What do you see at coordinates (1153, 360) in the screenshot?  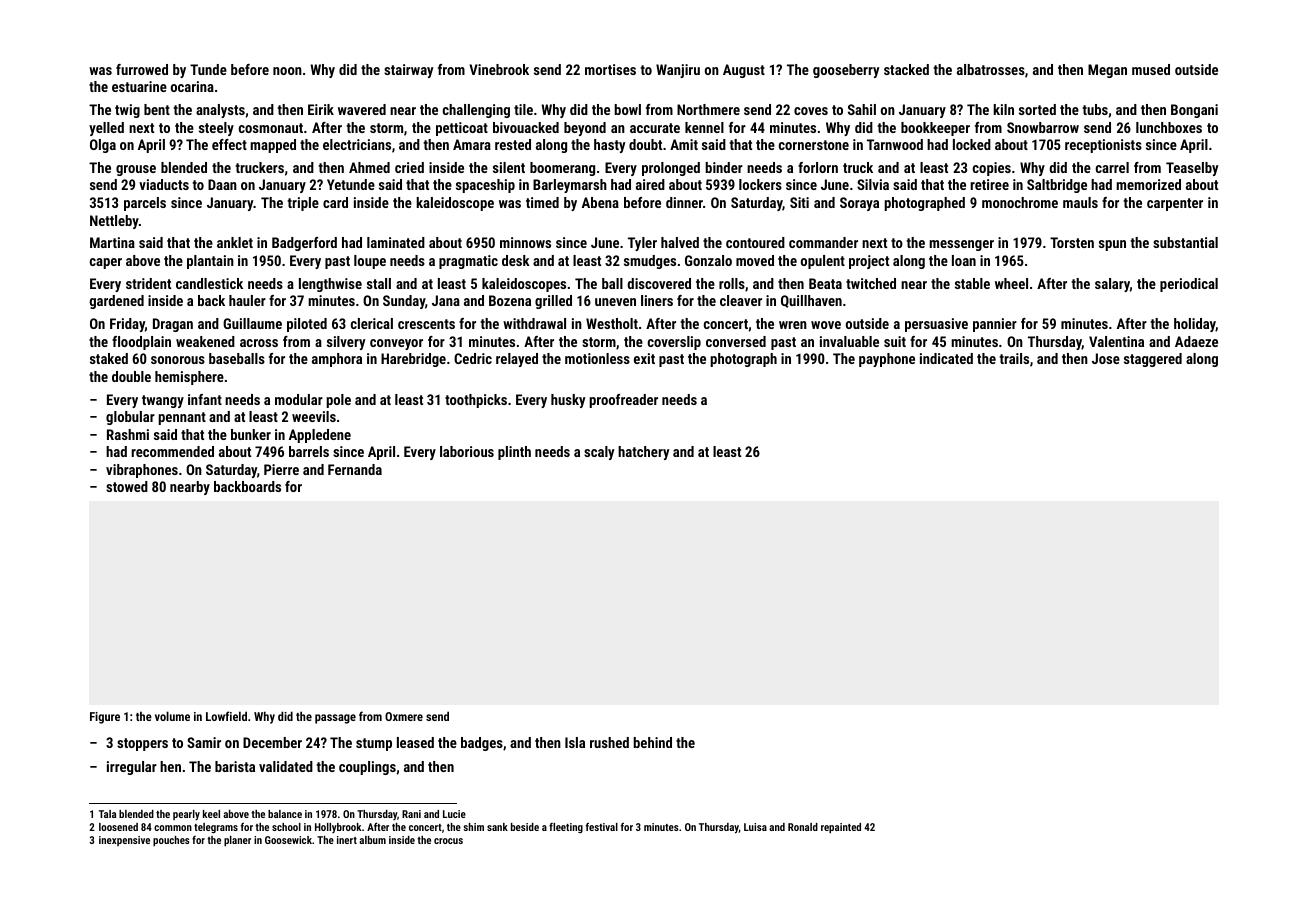 I see `staggered` at bounding box center [1153, 360].
